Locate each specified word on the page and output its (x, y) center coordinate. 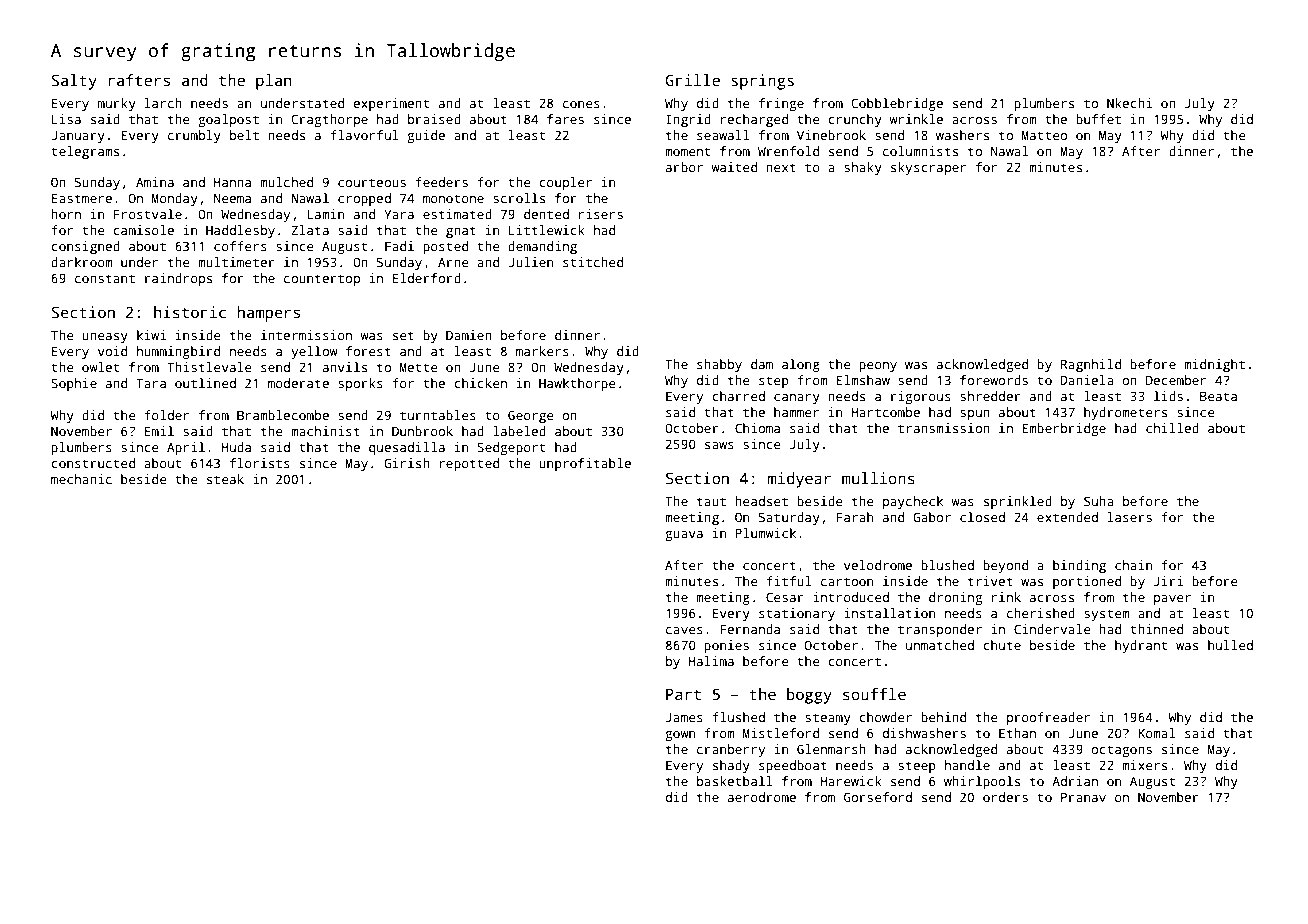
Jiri (1168, 581)
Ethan (1017, 733)
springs (762, 82)
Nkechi (1129, 103)
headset (761, 501)
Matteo (1044, 135)
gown (680, 736)
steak (225, 479)
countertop (322, 280)
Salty (74, 82)
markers (542, 351)
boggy (809, 696)
